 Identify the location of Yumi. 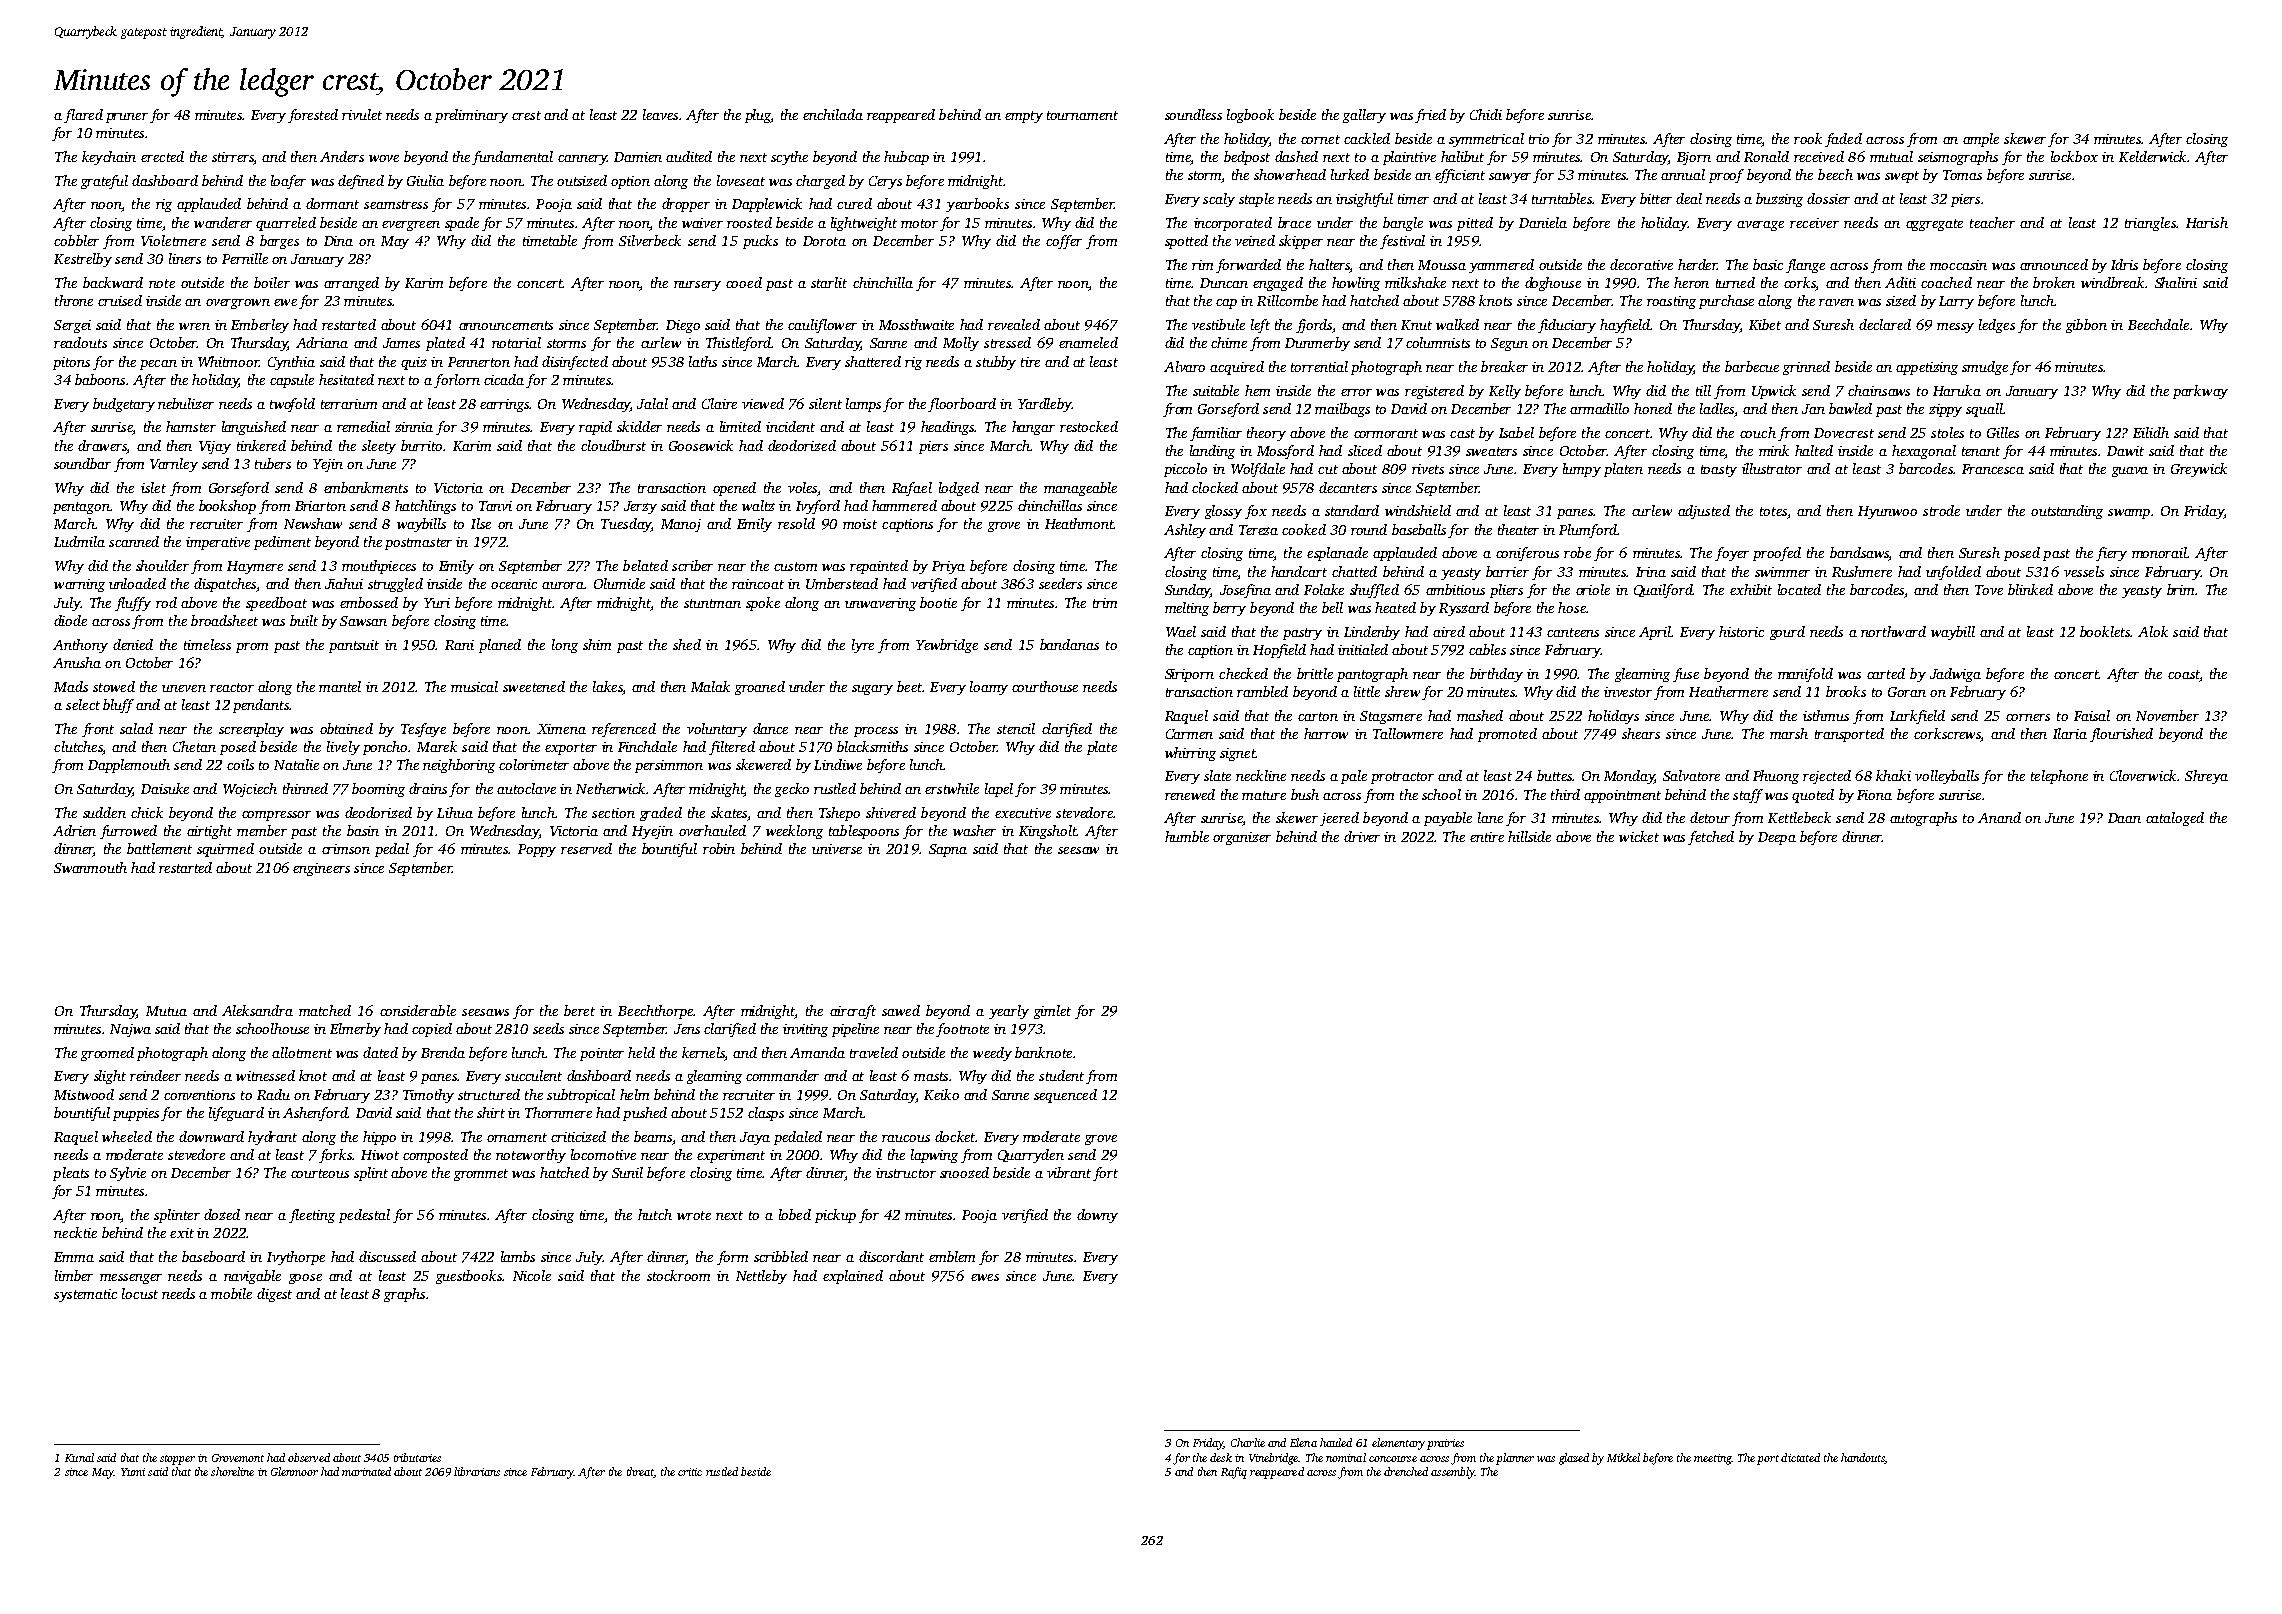
(133, 1472).
